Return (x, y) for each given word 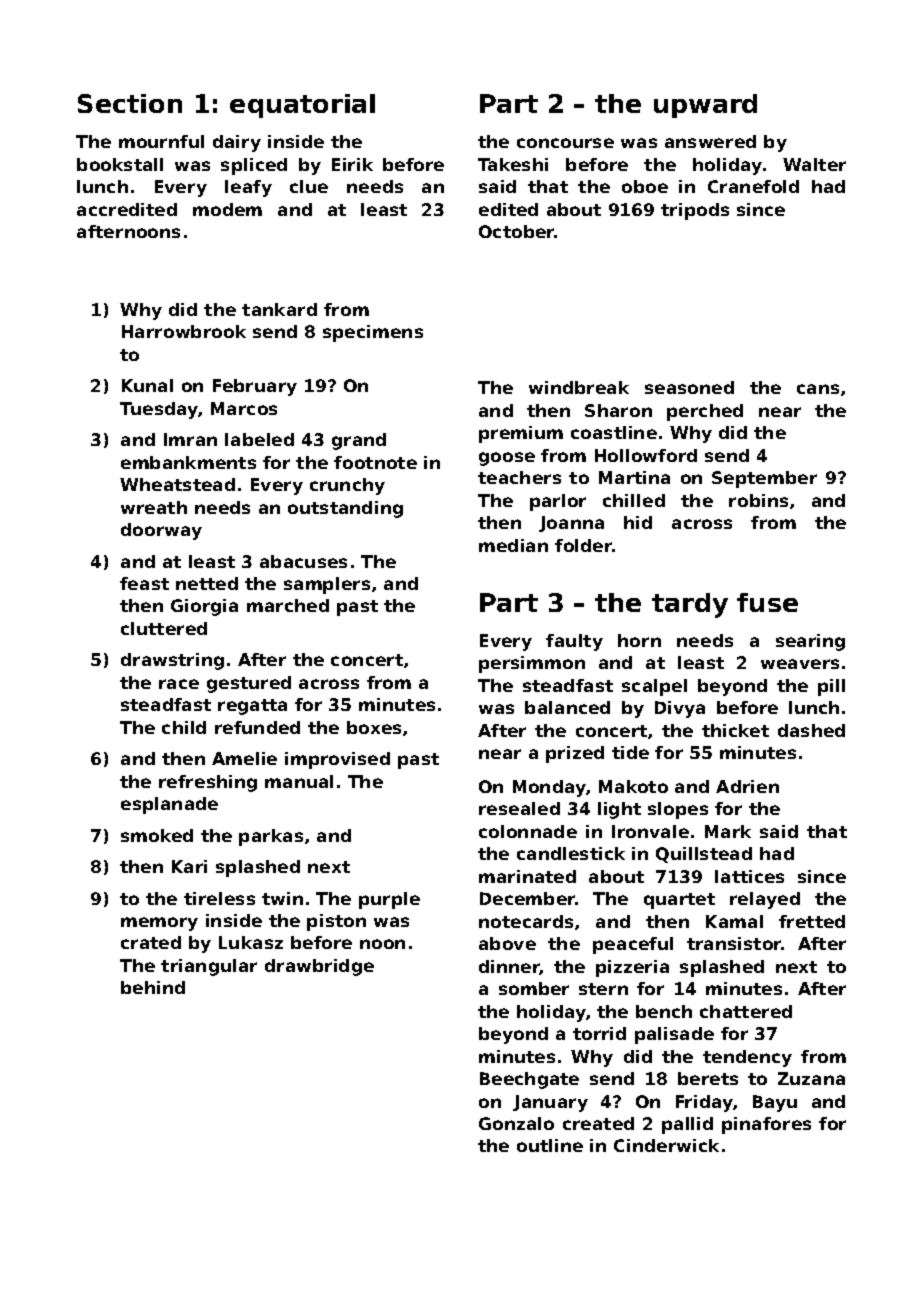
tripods (695, 211)
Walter (814, 164)
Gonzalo (516, 1123)
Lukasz (251, 942)
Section (130, 103)
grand (359, 441)
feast (144, 583)
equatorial (302, 106)
